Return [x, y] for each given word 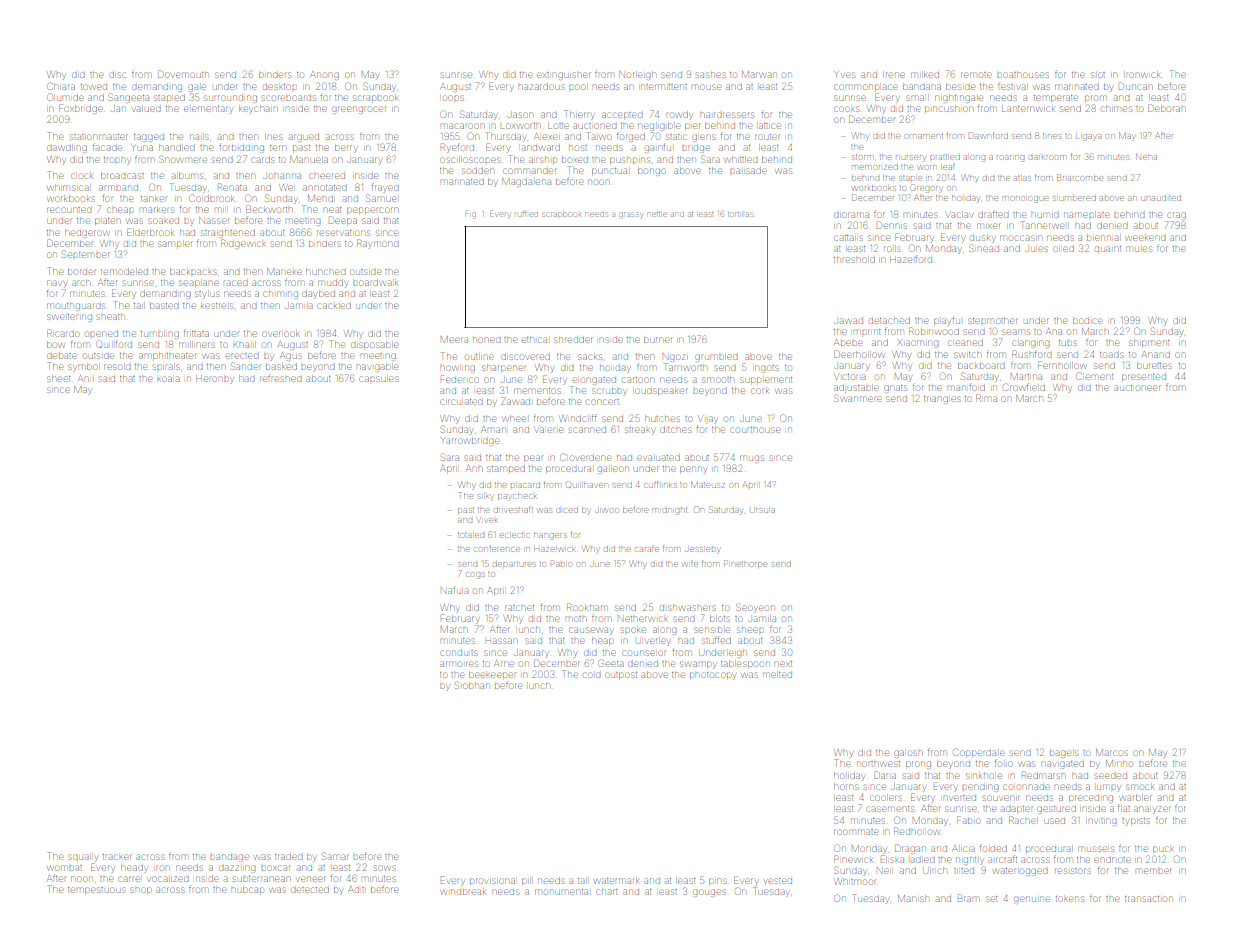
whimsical [68, 188]
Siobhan [472, 685]
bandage [229, 858]
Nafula [455, 590]
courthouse [755, 430]
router [767, 137]
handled [176, 147]
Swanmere [858, 398]
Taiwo [599, 136]
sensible [712, 630]
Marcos [1112, 752]
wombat [65, 868]
